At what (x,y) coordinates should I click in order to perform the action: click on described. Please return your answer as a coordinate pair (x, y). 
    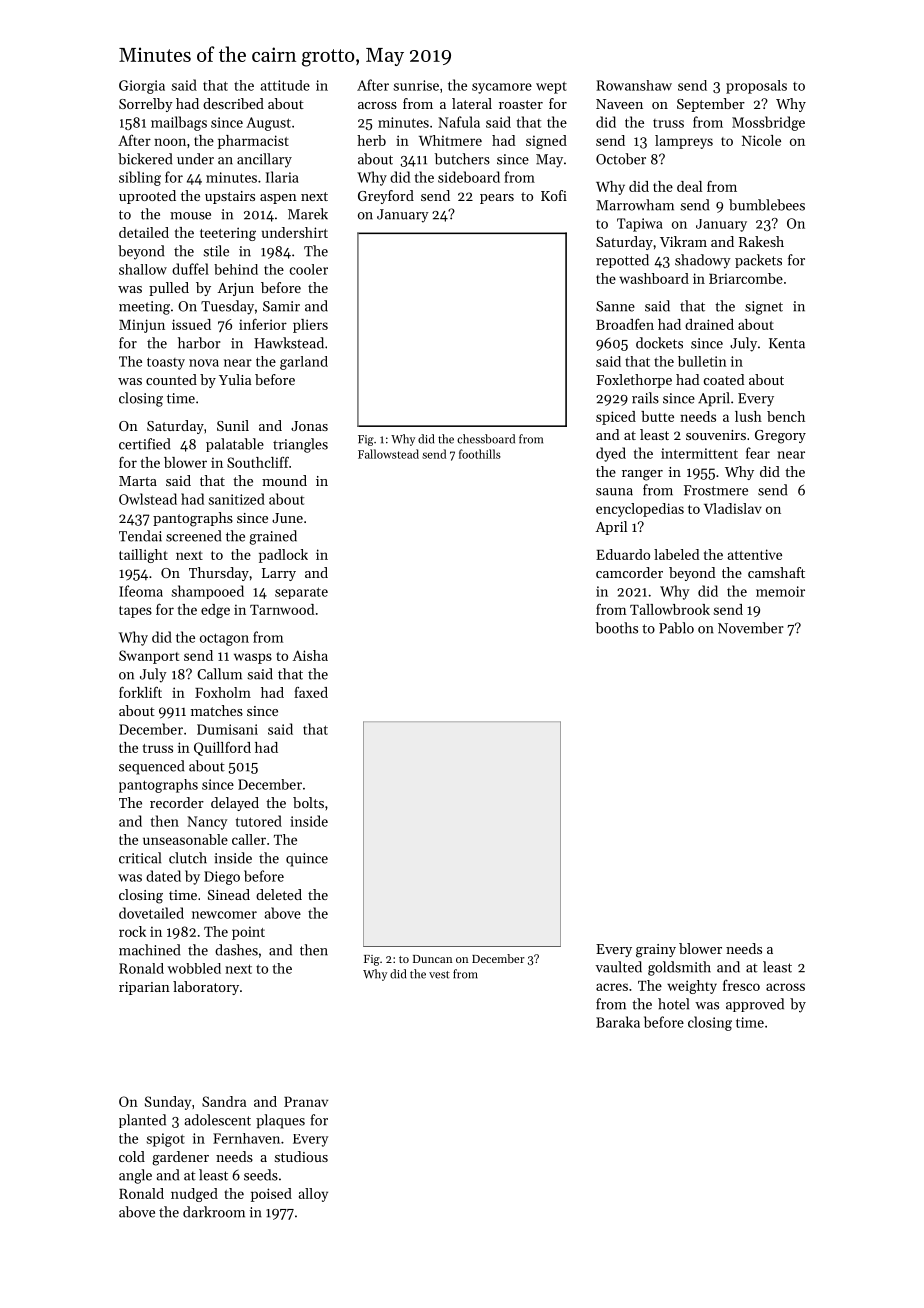
    Looking at the image, I should click on (233, 103).
